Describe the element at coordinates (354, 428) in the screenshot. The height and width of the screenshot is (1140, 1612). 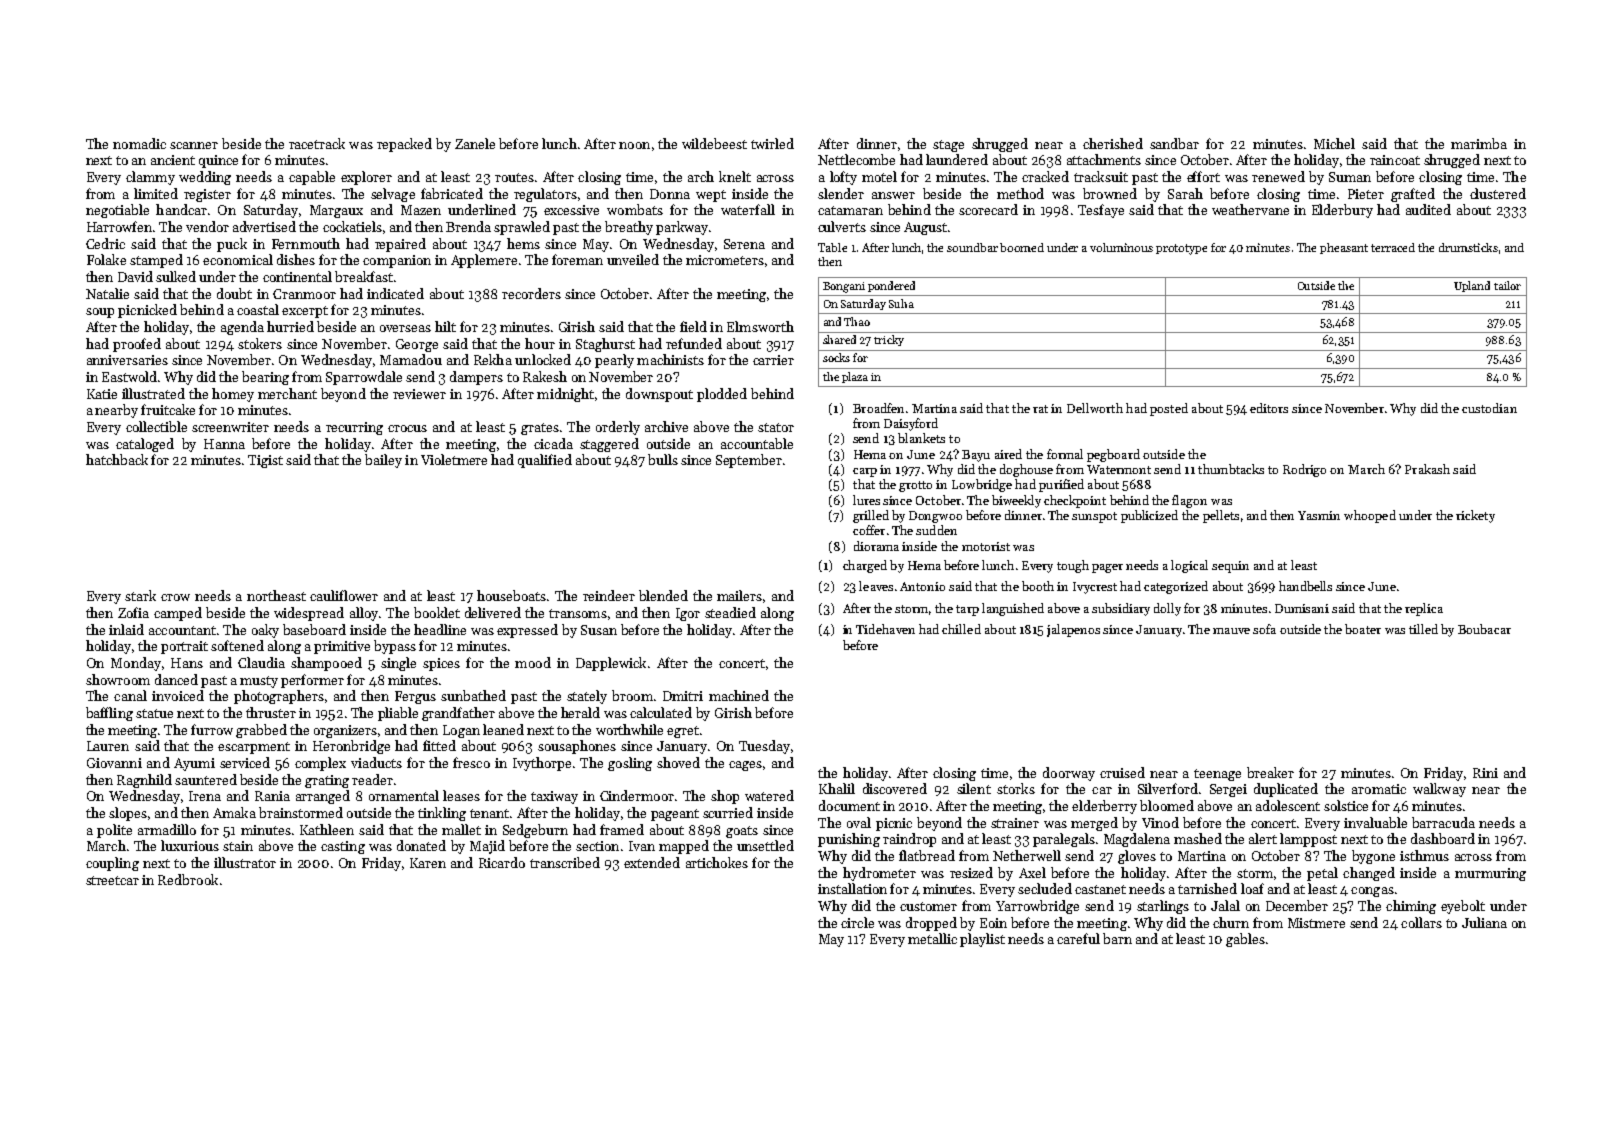
I see `recurring` at that location.
